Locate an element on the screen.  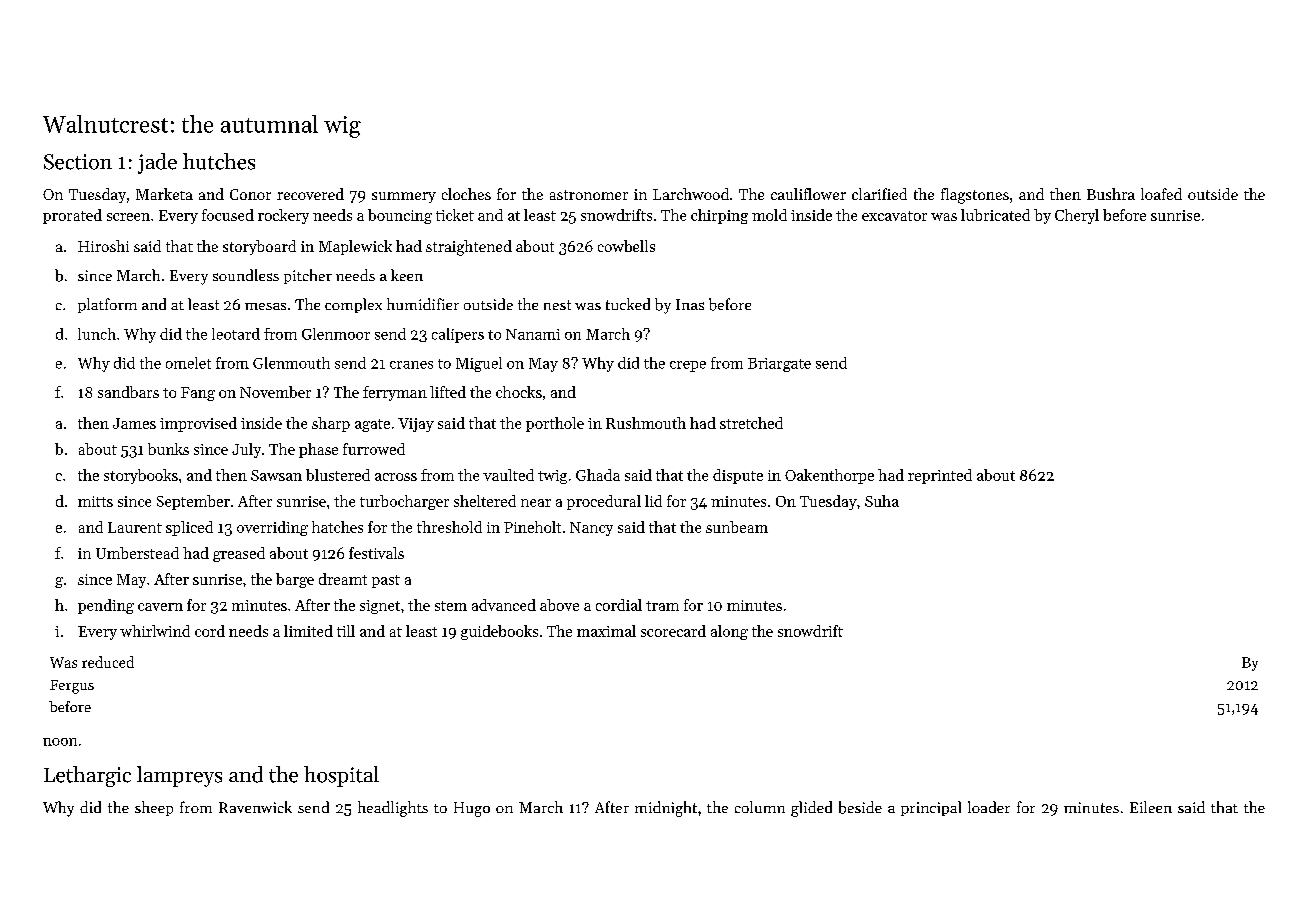
Cheryl is located at coordinates (1077, 216).
